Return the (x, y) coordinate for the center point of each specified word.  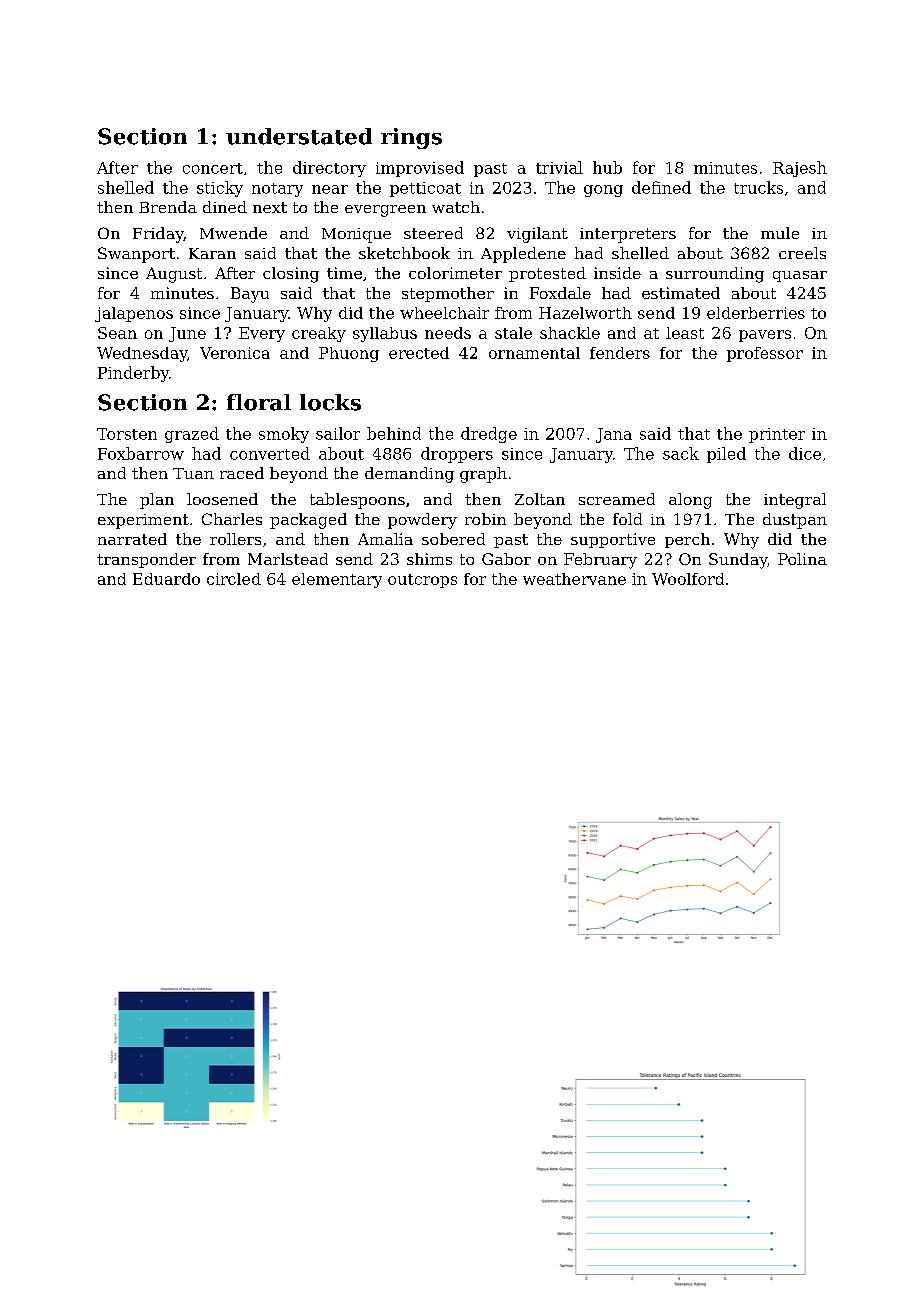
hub (607, 167)
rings (411, 138)
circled (234, 579)
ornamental (534, 353)
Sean (117, 333)
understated (299, 136)
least (685, 333)
